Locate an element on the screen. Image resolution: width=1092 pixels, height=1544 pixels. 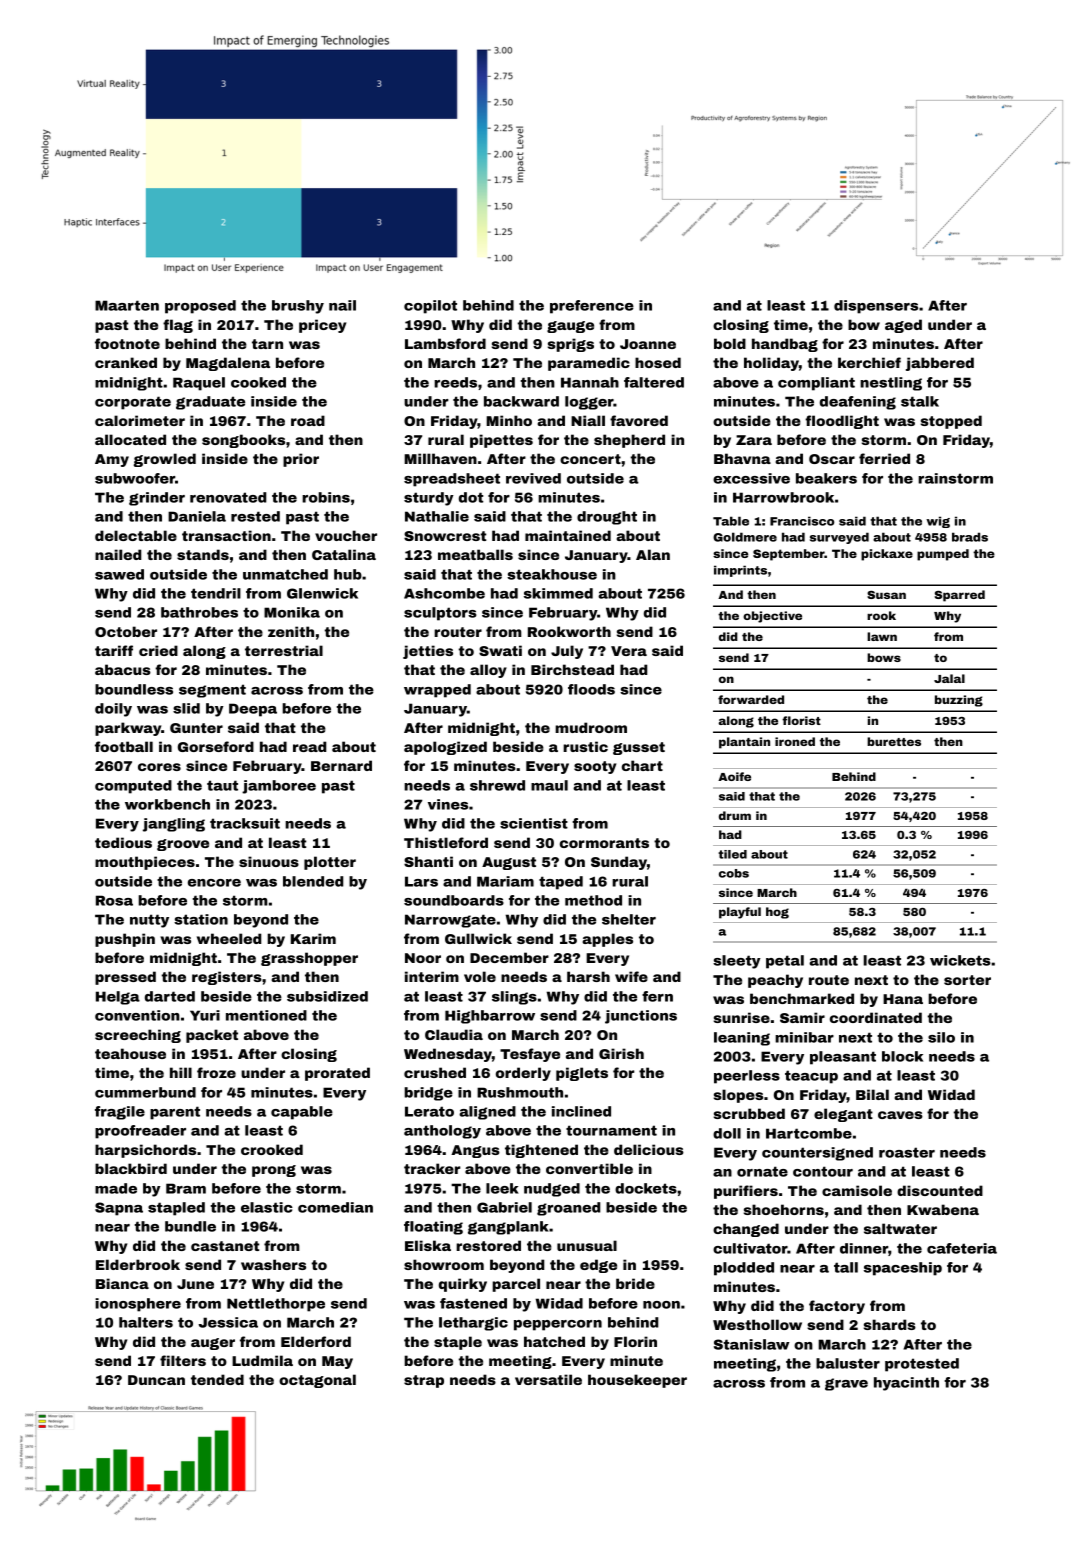
cormorants is located at coordinates (604, 843).
